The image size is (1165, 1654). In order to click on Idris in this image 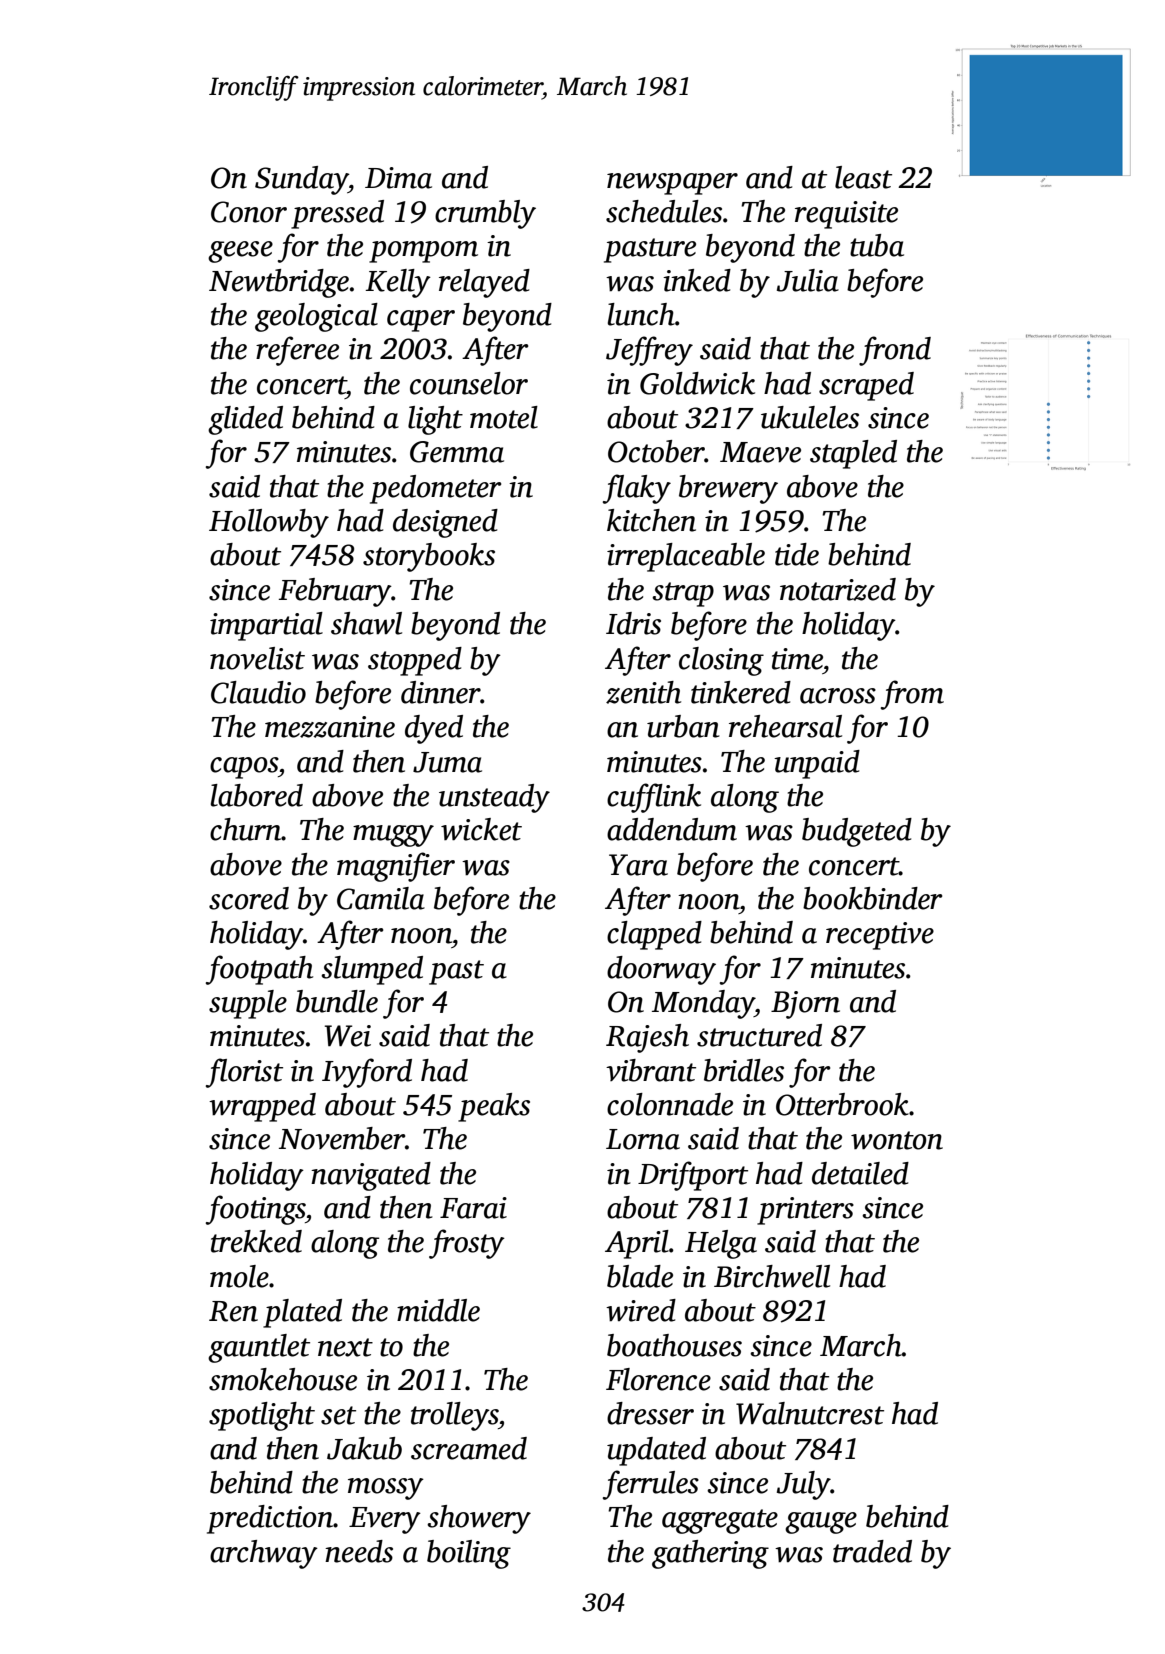, I will do `click(633, 623)`.
